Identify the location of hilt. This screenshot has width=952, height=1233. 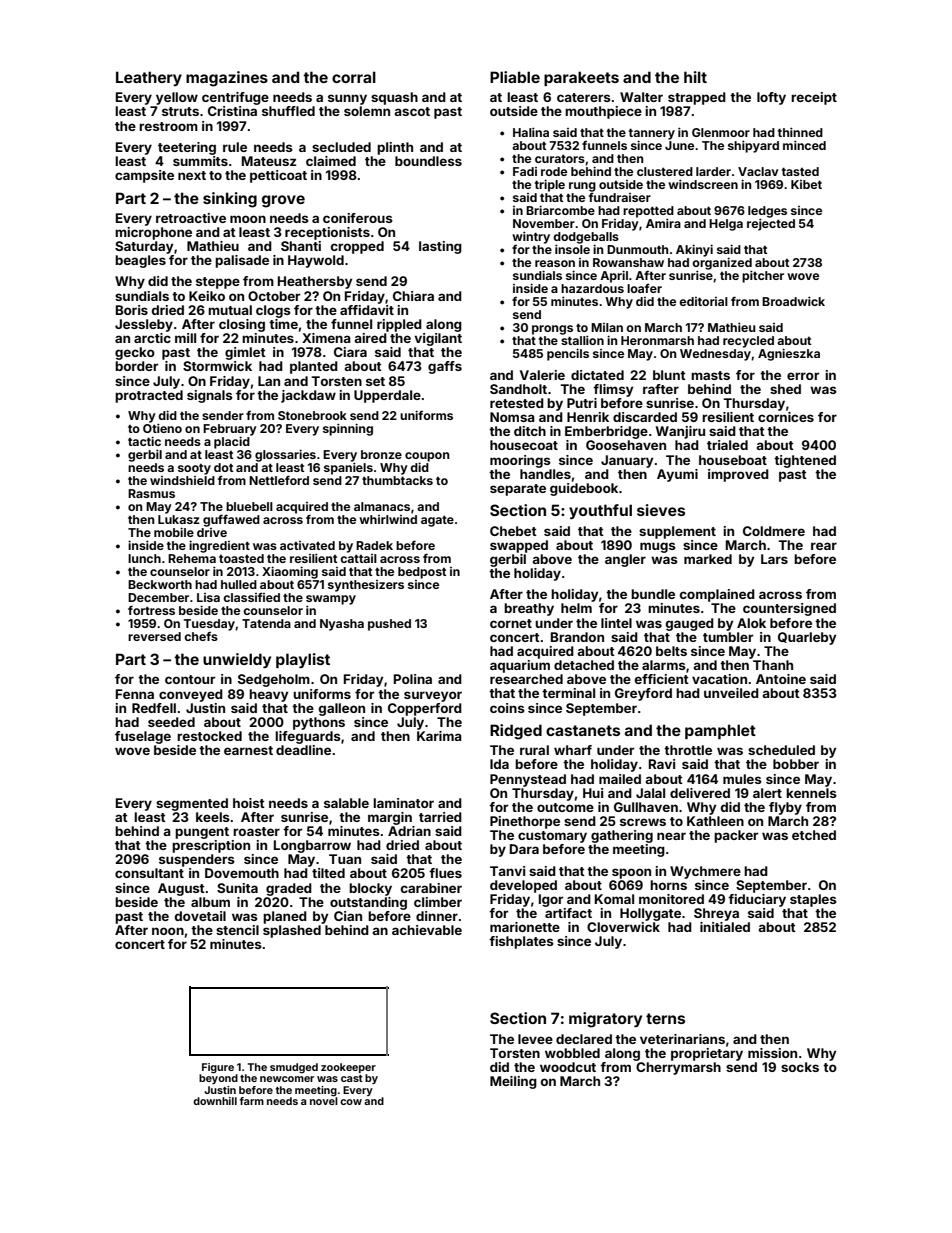
(695, 77).
